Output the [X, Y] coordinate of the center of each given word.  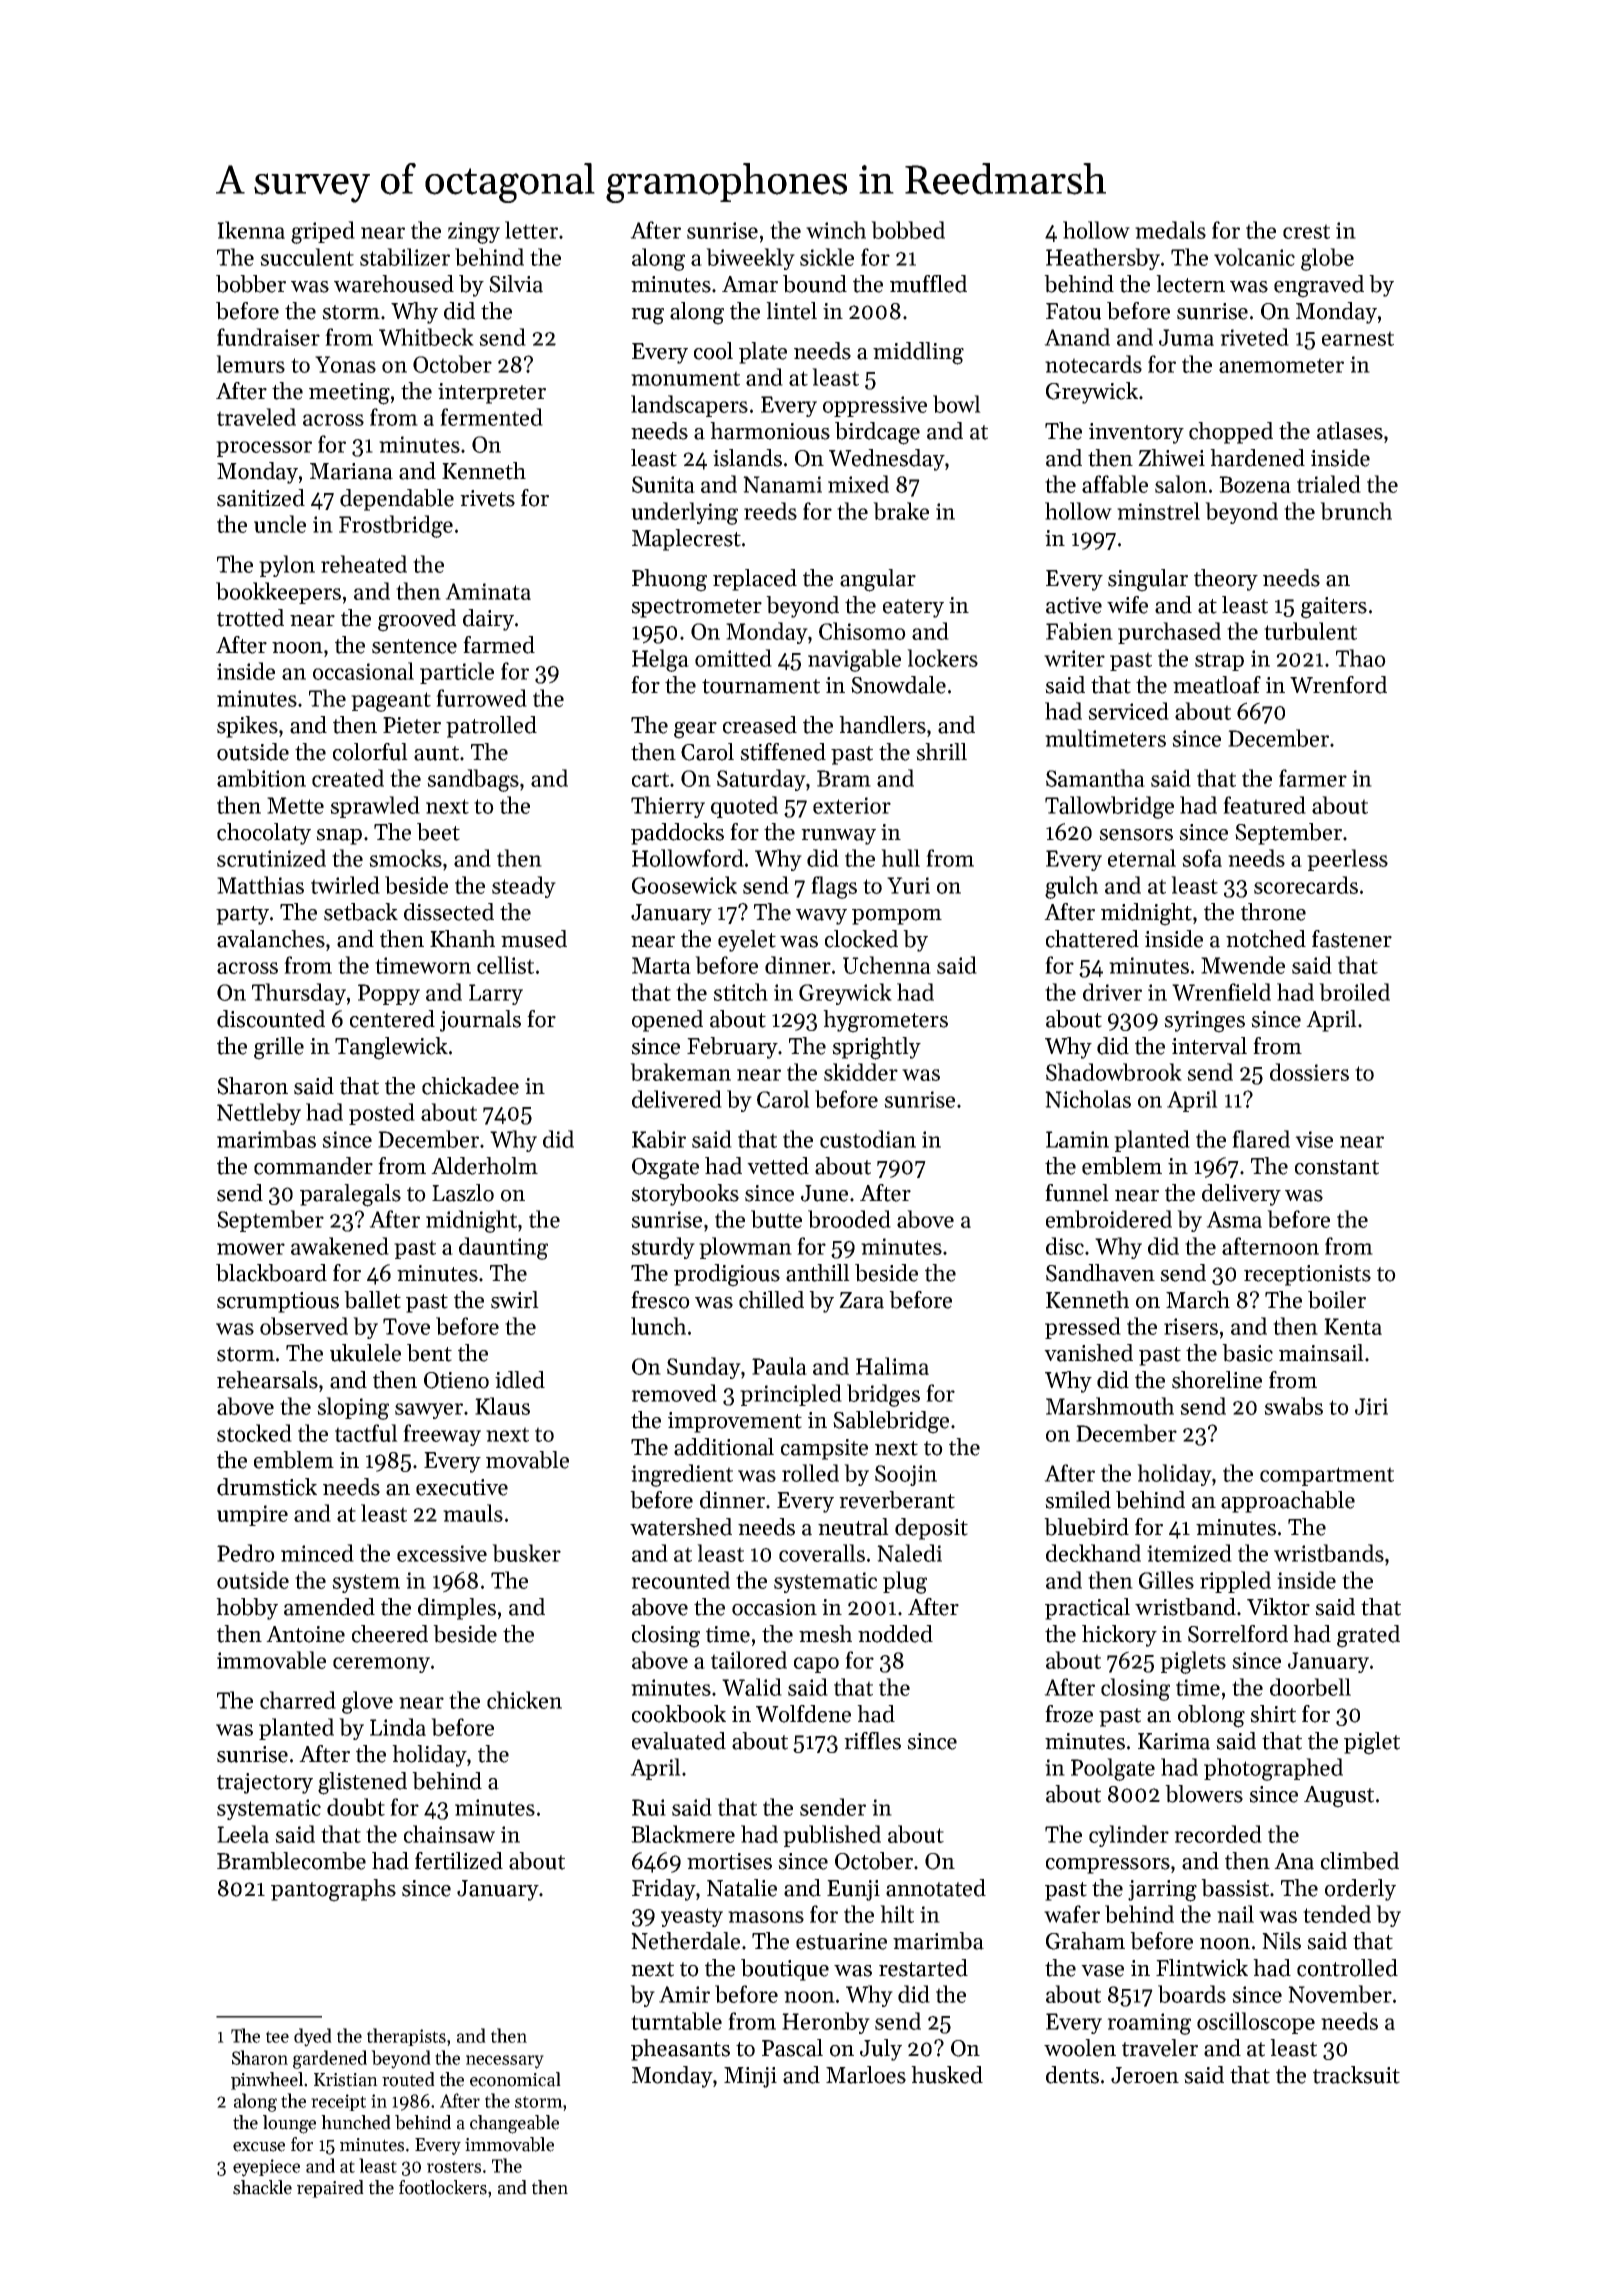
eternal [1142, 858]
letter [531, 230]
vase [1102, 1971]
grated [1368, 1636]
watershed [681, 1527]
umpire [252, 1515]
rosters [454, 2167]
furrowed [481, 698]
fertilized [459, 1861]
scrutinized [271, 858]
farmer [1313, 778]
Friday [664, 1890]
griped [323, 232]
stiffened [783, 752]
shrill [941, 752]
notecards [1093, 364]
